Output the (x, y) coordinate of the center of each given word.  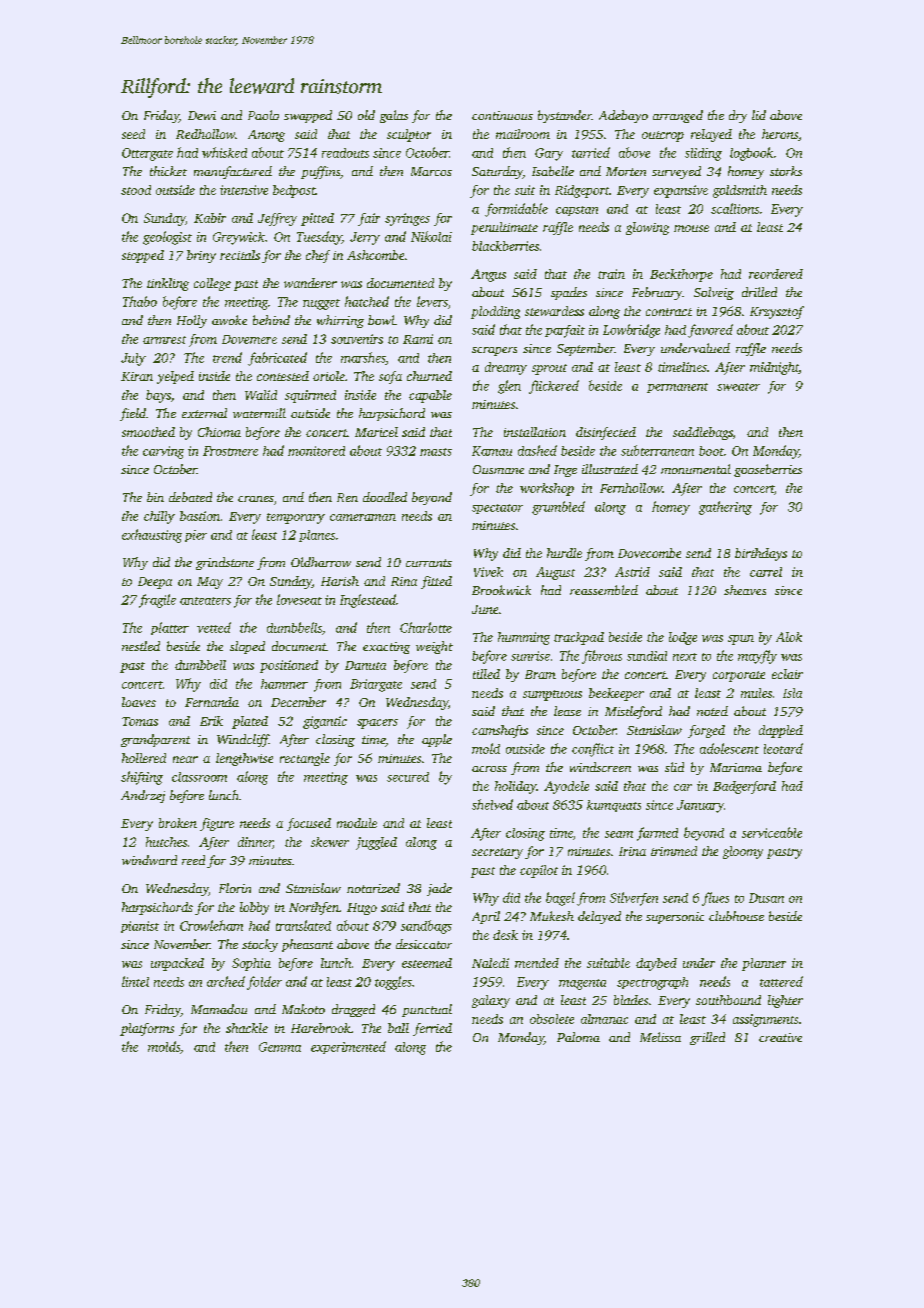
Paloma (578, 1037)
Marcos (431, 171)
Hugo (362, 909)
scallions (735, 208)
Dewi (202, 115)
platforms (147, 1029)
